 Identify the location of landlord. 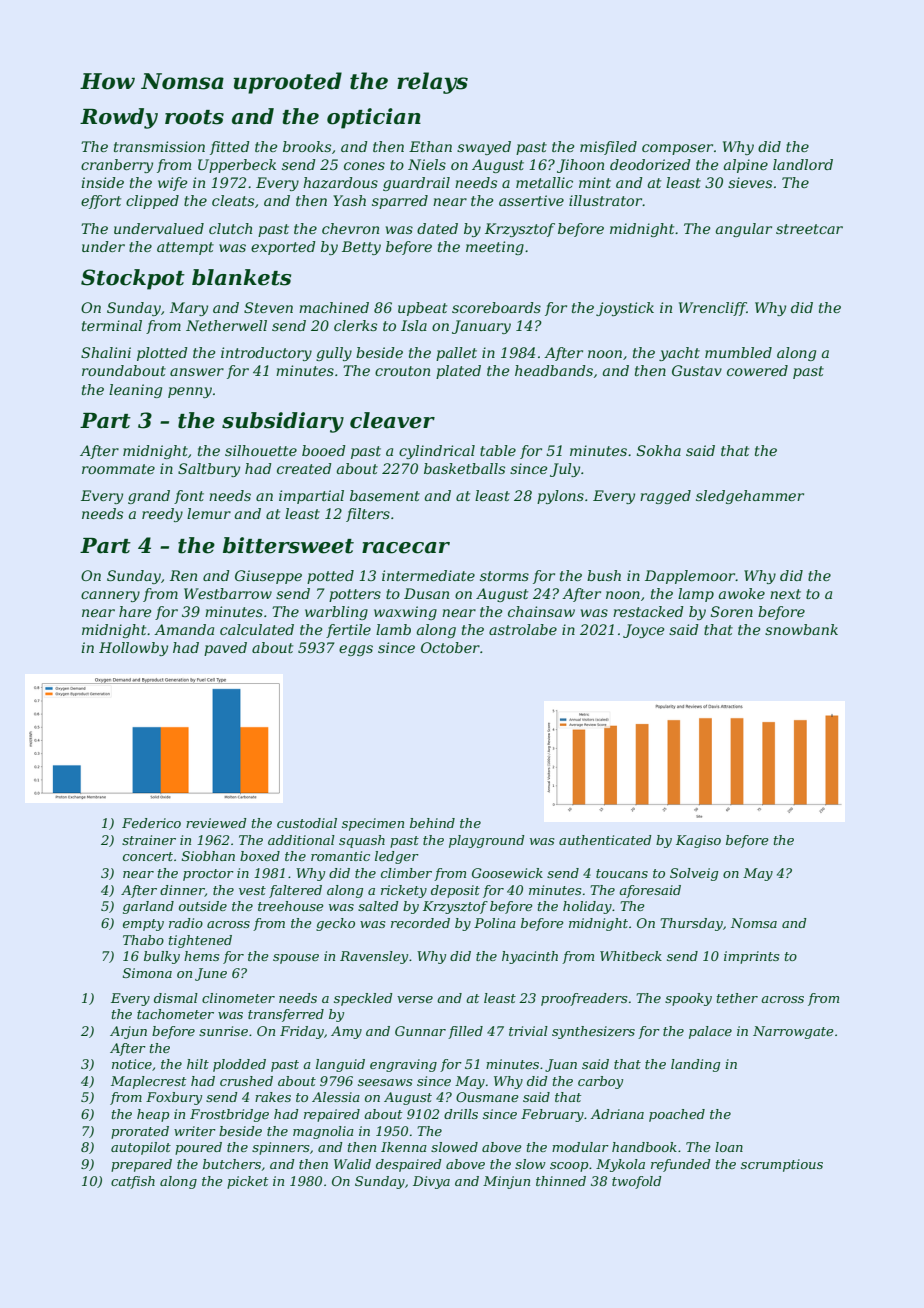
(803, 164).
